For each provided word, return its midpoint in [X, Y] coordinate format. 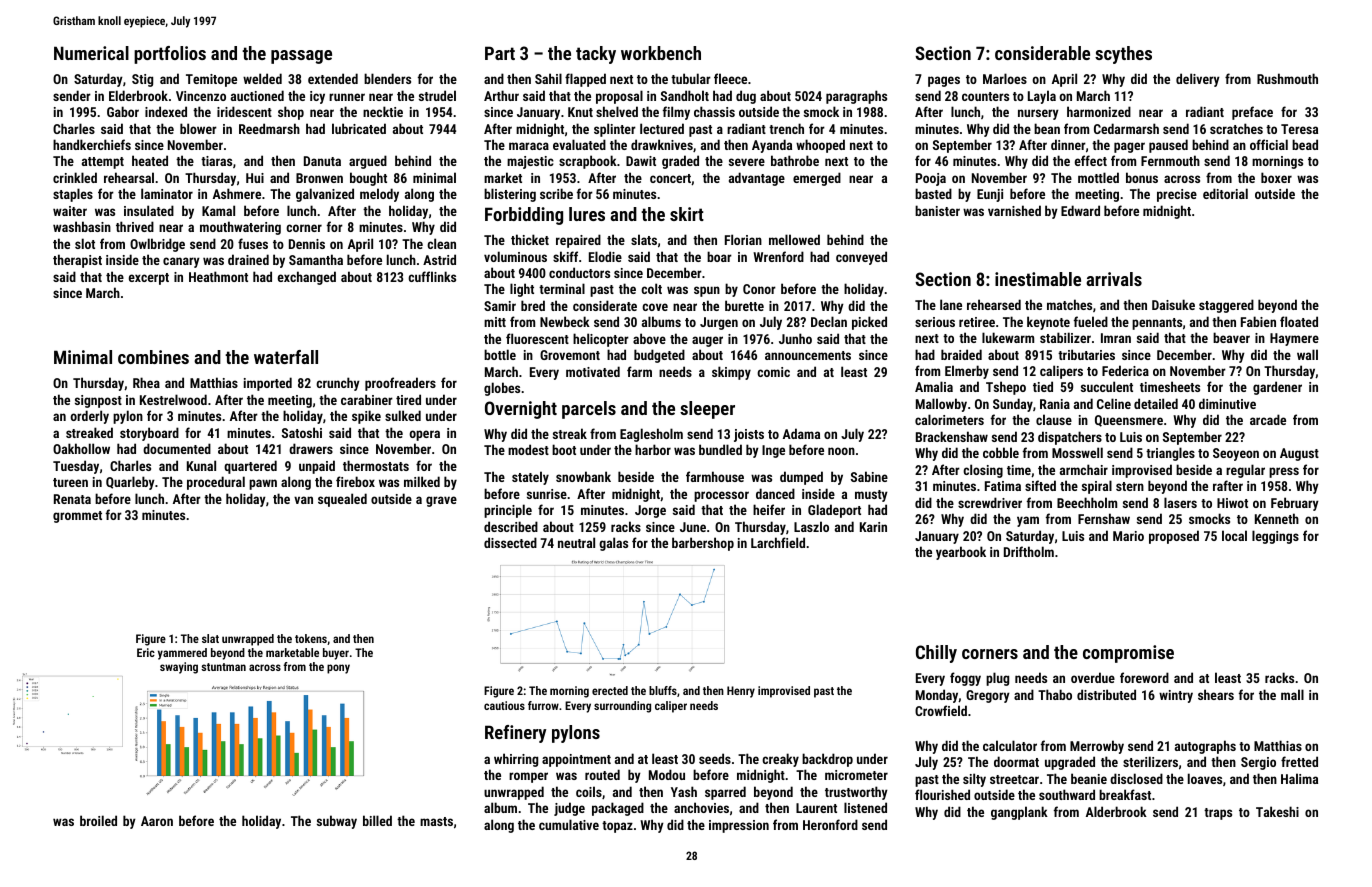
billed [377, 820]
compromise [1128, 654]
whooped [820, 146]
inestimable [1038, 279]
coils [589, 791]
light [522, 290]
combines [153, 357]
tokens [311, 638]
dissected [510, 542]
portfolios [170, 55]
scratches [1236, 128]
